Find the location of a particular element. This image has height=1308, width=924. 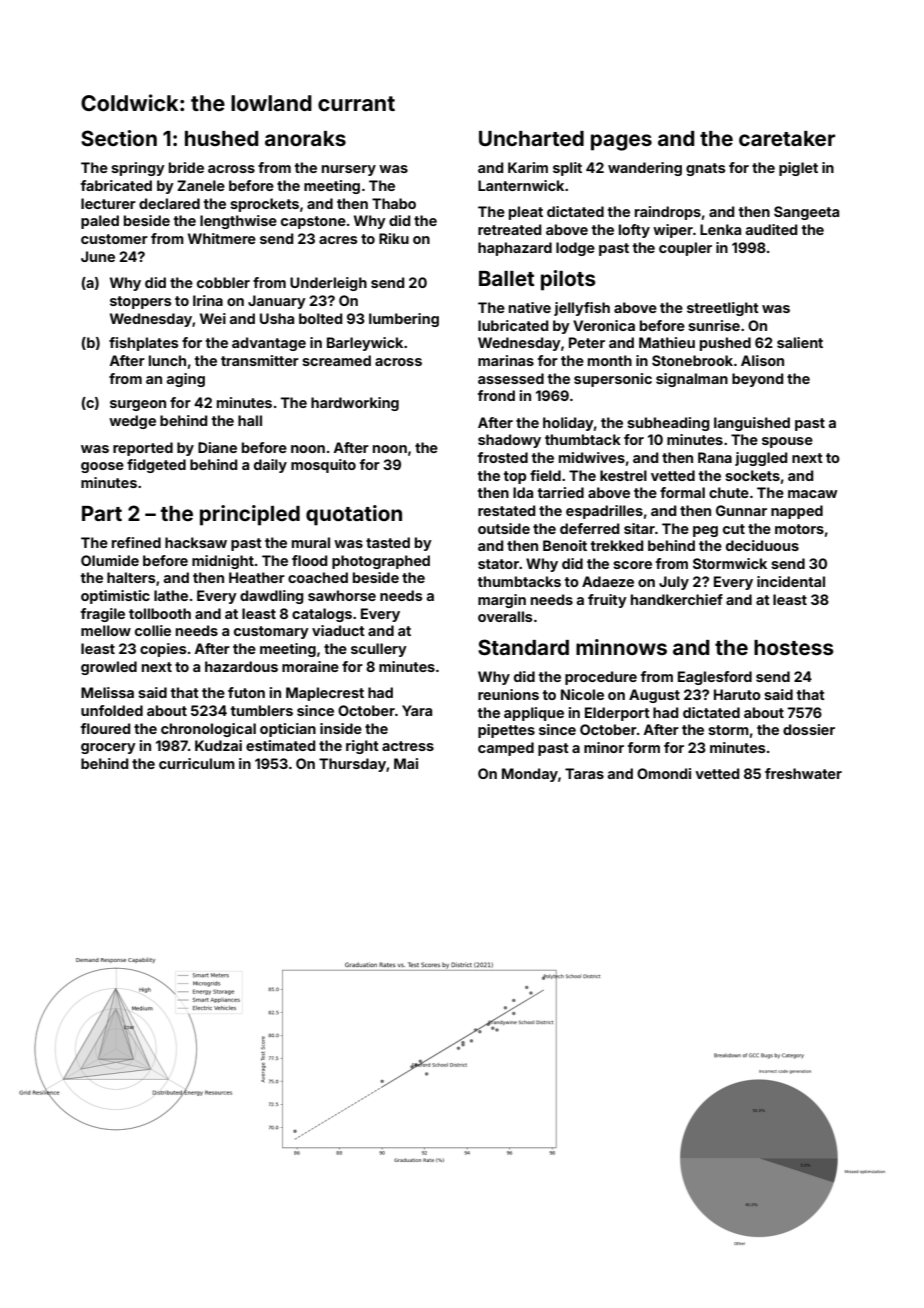

curriculum is located at coordinates (197, 763).
